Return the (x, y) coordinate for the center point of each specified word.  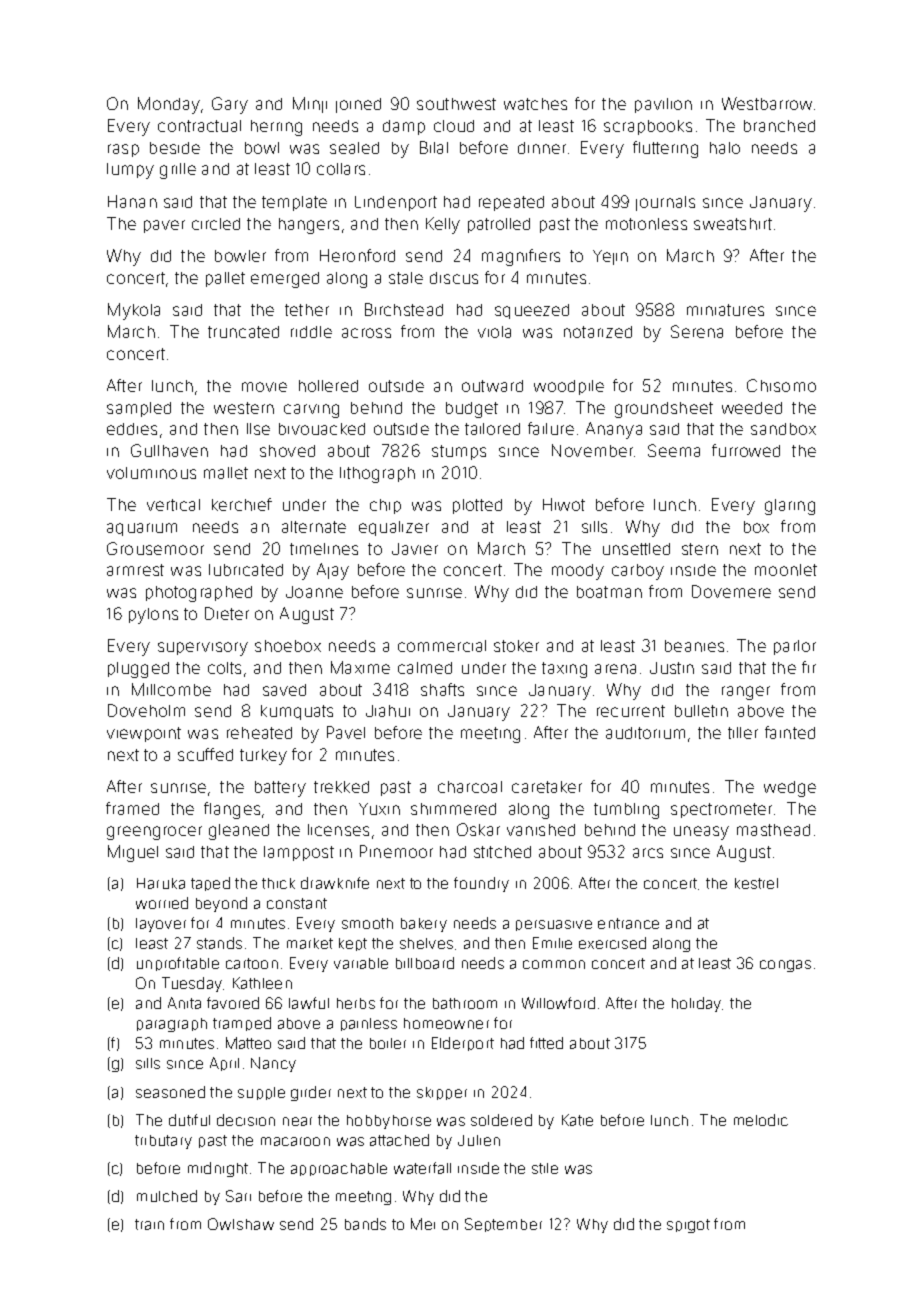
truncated (243, 332)
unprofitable (178, 964)
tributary (163, 1142)
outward (492, 386)
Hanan (132, 201)
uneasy (701, 833)
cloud (454, 126)
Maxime (360, 667)
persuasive (554, 925)
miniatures (725, 310)
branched (779, 126)
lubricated (246, 570)
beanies (694, 646)
